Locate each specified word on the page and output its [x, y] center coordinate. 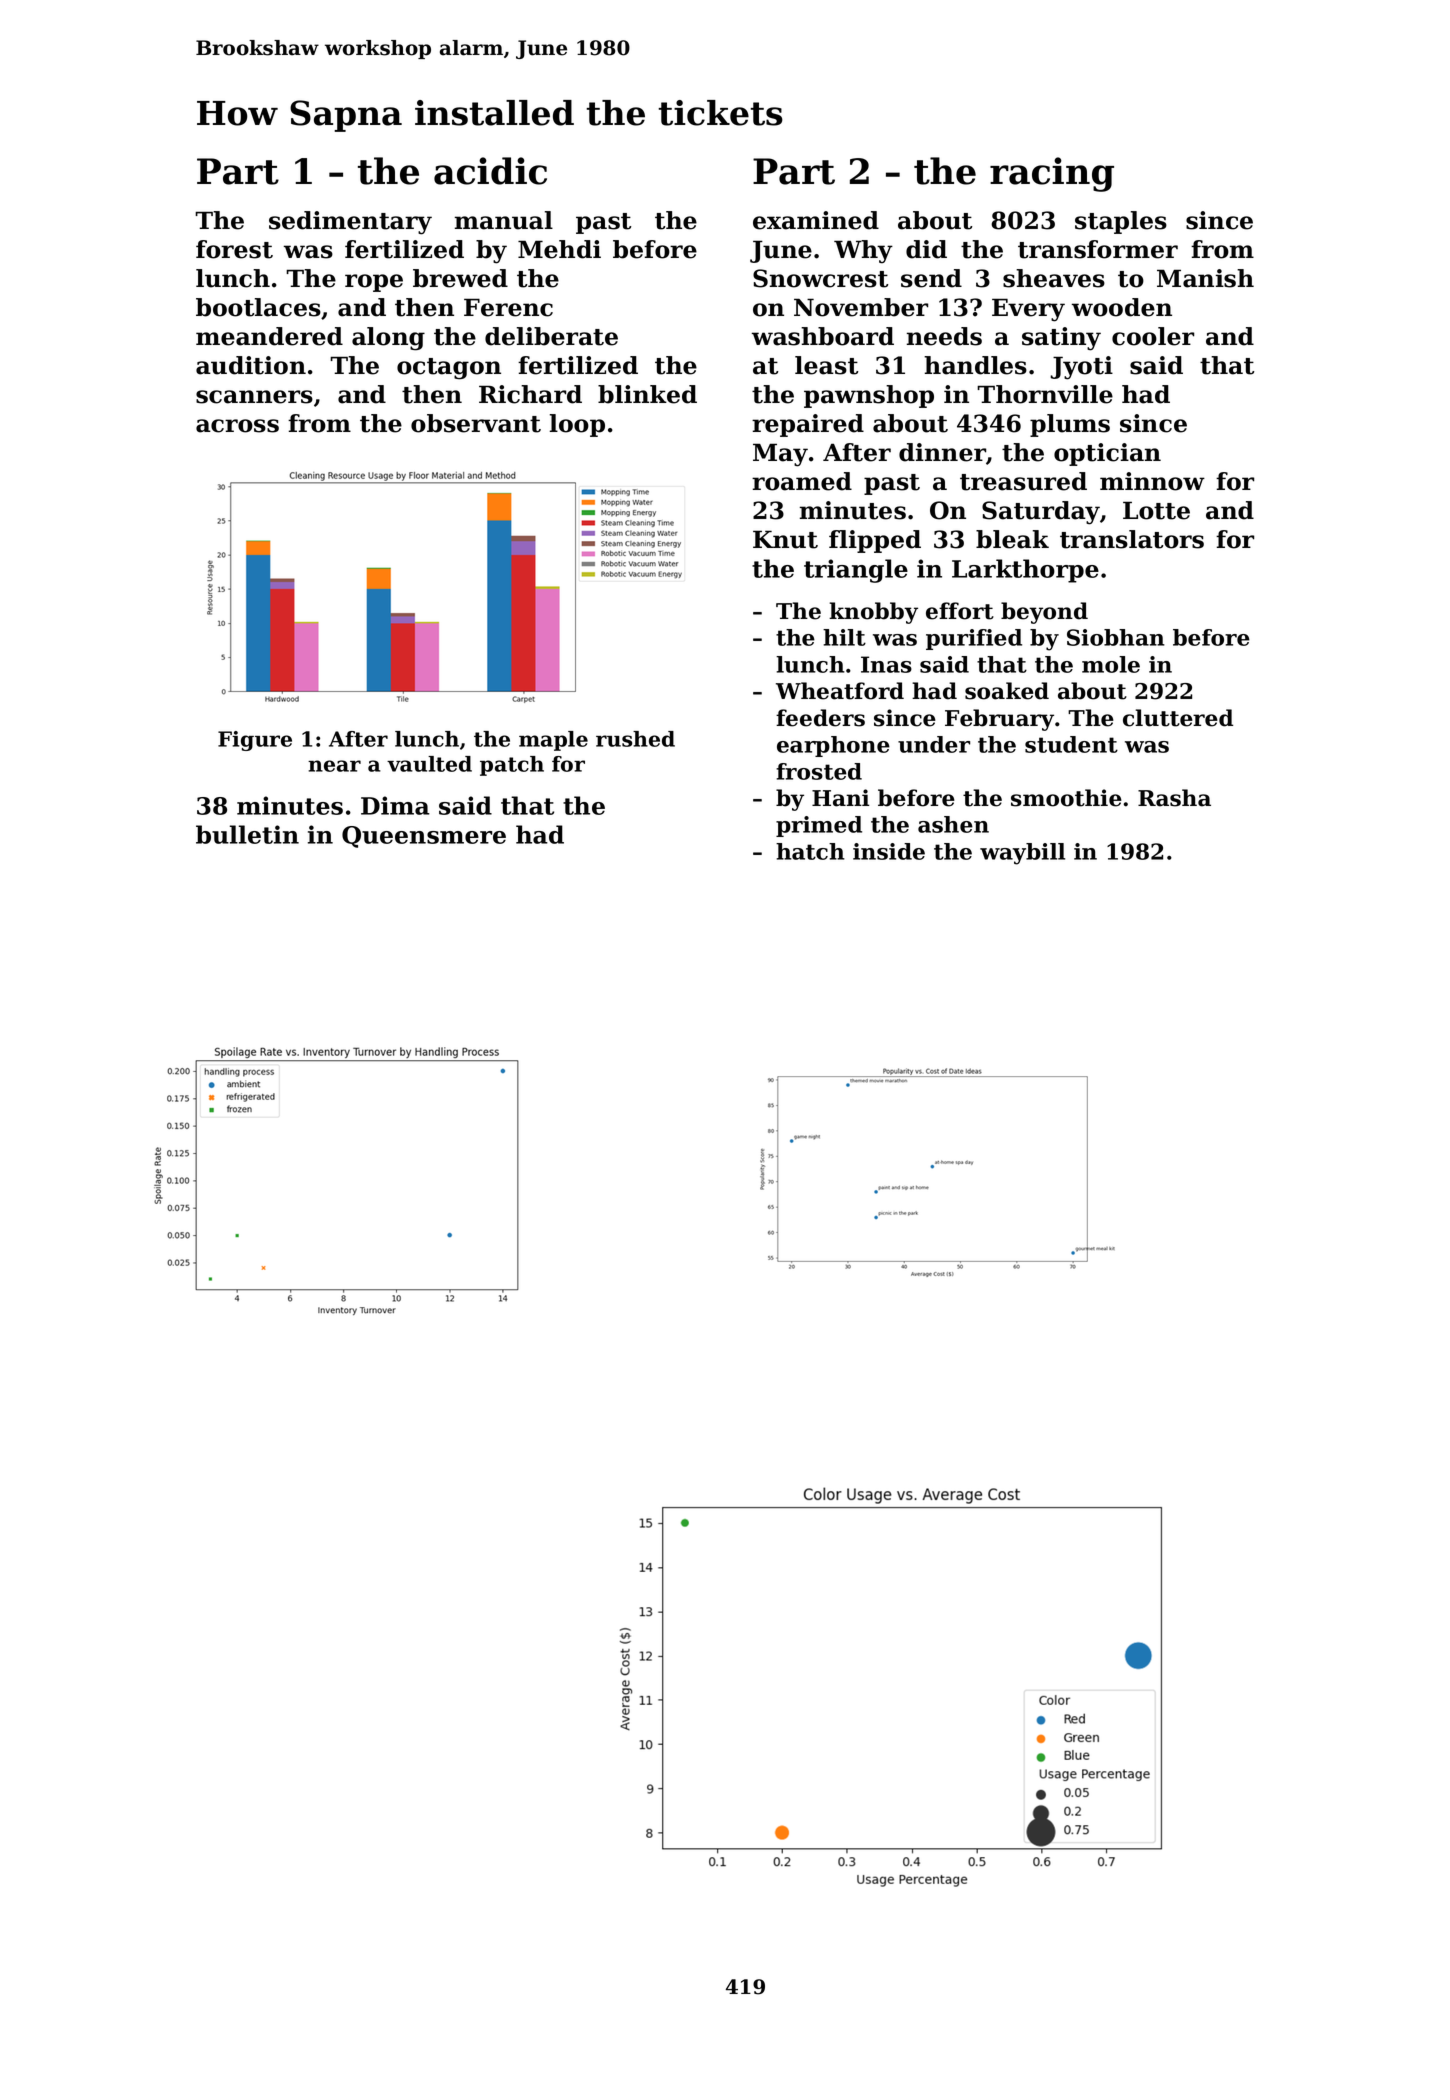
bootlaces [258, 307]
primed [819, 826]
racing [1052, 174]
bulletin [247, 834]
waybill [1022, 854]
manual [504, 220]
